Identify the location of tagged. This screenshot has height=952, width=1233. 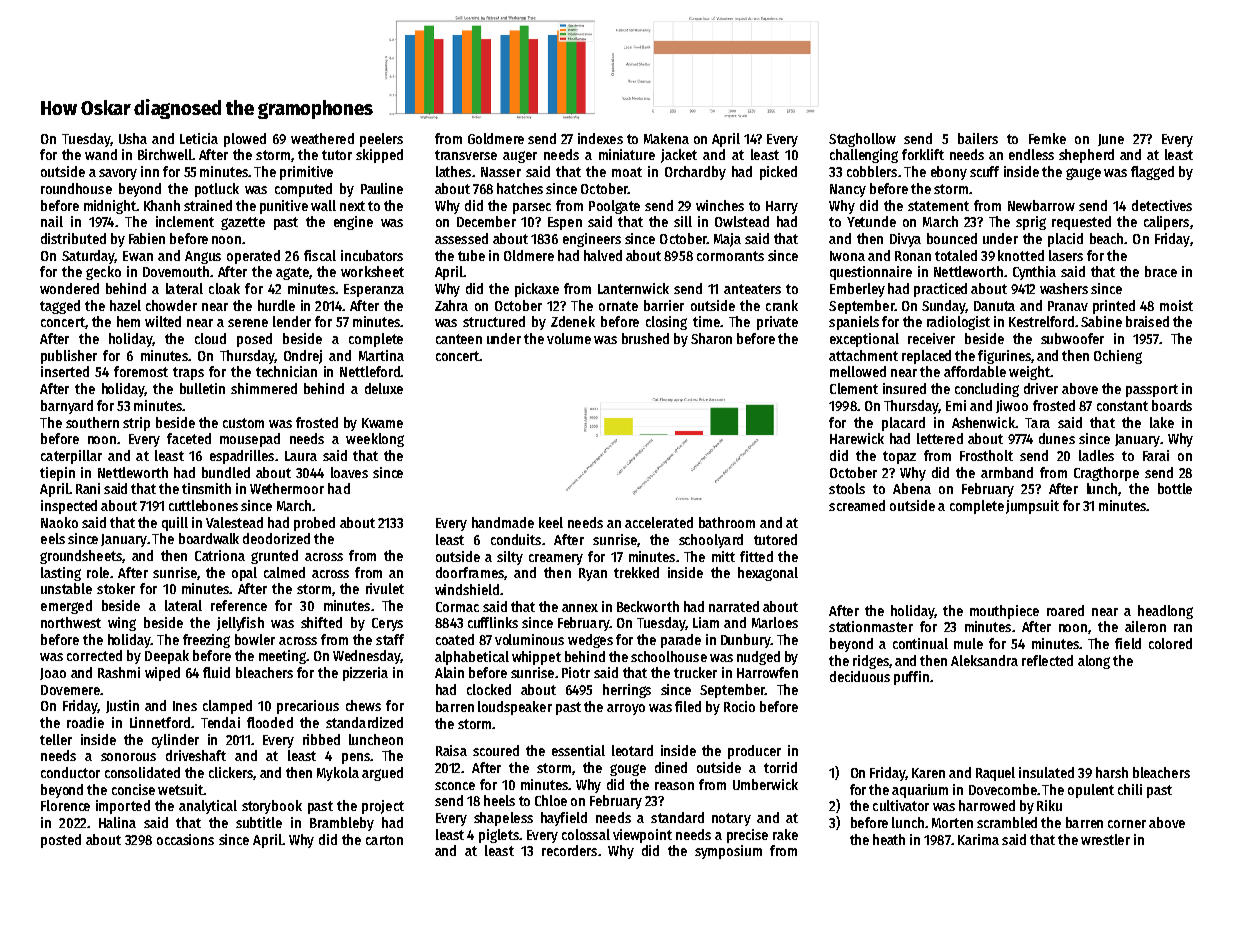
(60, 307).
